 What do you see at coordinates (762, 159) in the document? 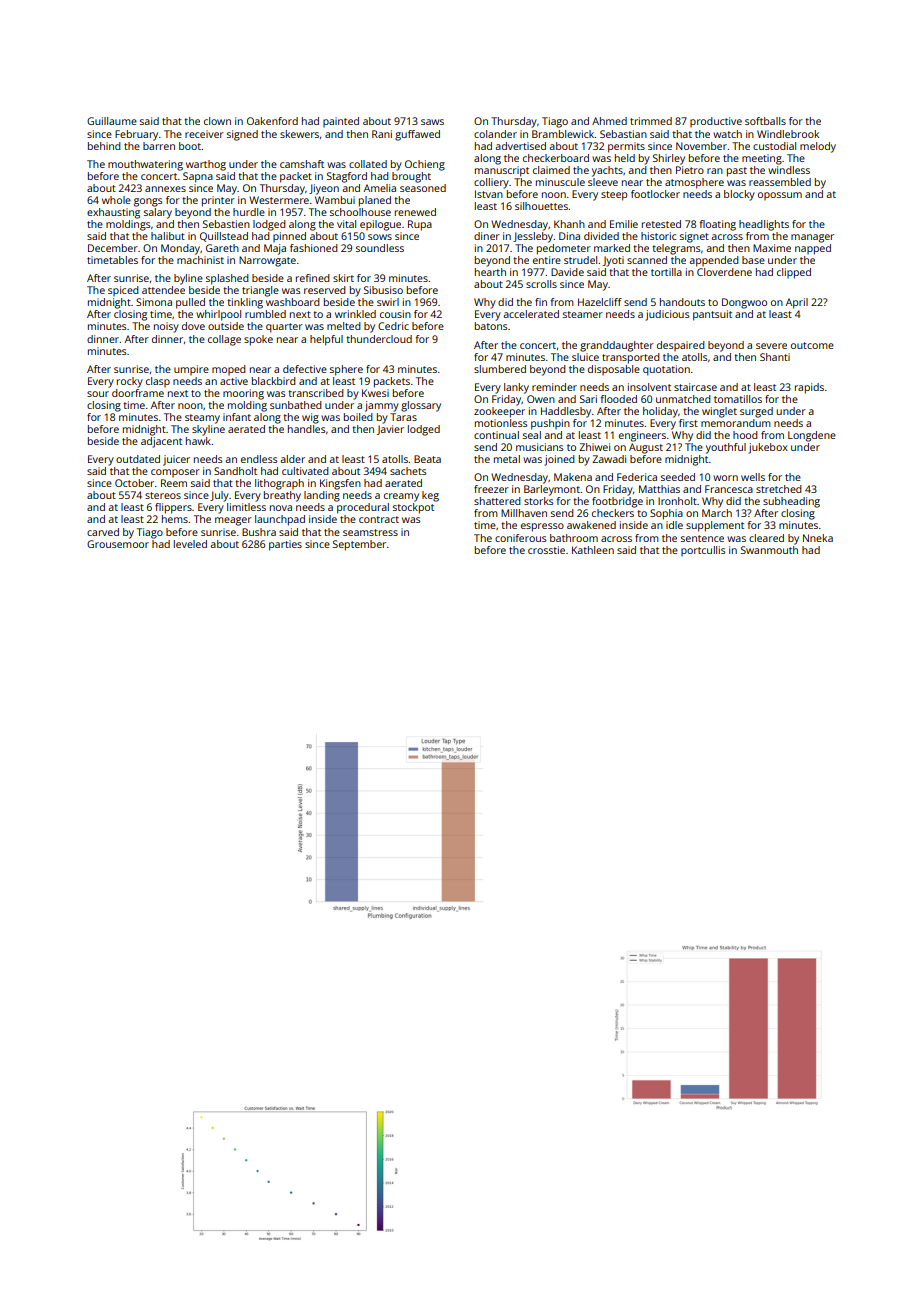
I see `meeting` at bounding box center [762, 159].
